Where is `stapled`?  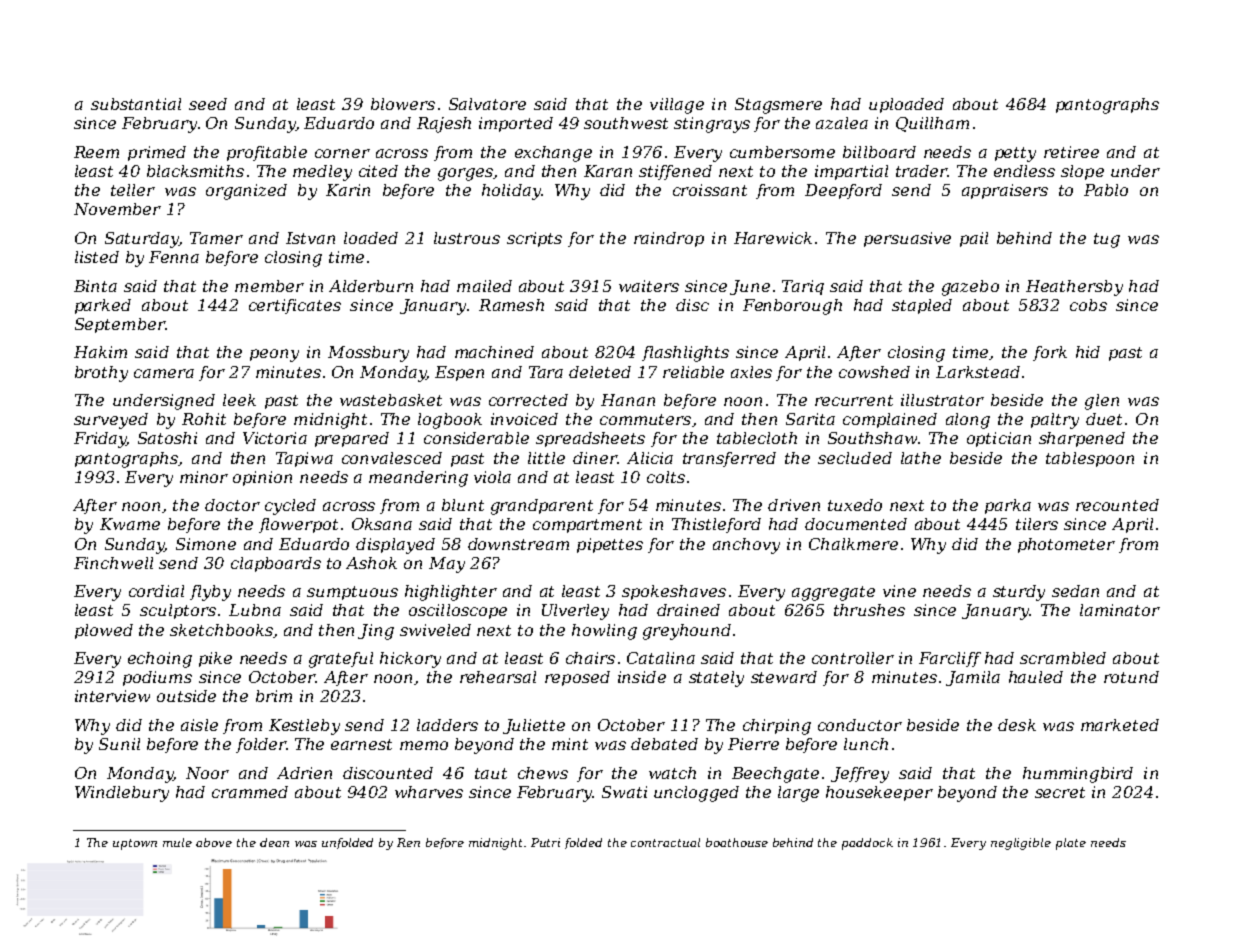
stapled is located at coordinates (922, 306).
